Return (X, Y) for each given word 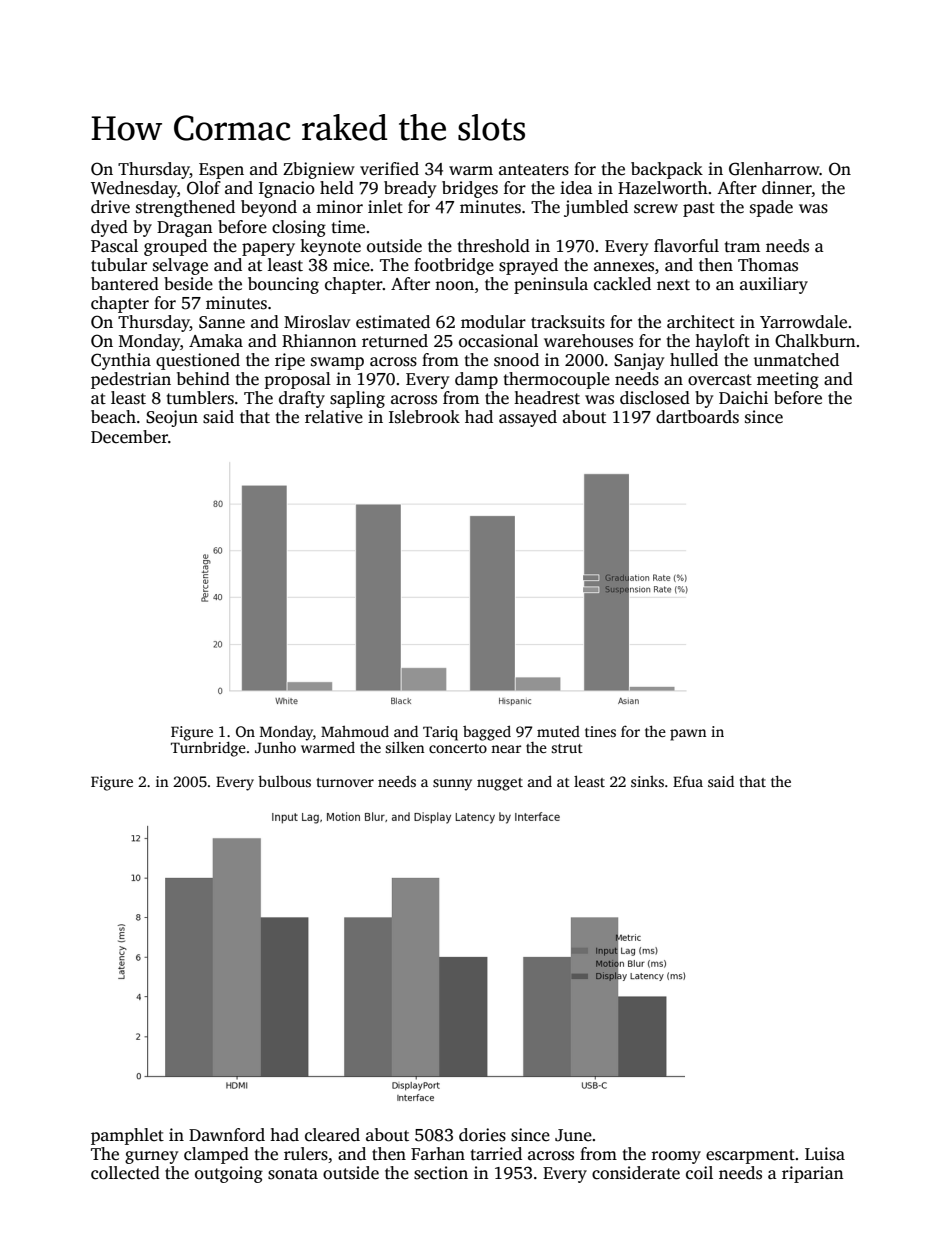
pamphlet (127, 1136)
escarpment (750, 1156)
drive (110, 207)
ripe (290, 361)
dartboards (697, 417)
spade (771, 208)
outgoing (229, 1174)
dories (482, 1135)
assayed (528, 418)
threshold (494, 246)
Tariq (440, 733)
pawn (688, 735)
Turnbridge (208, 749)
